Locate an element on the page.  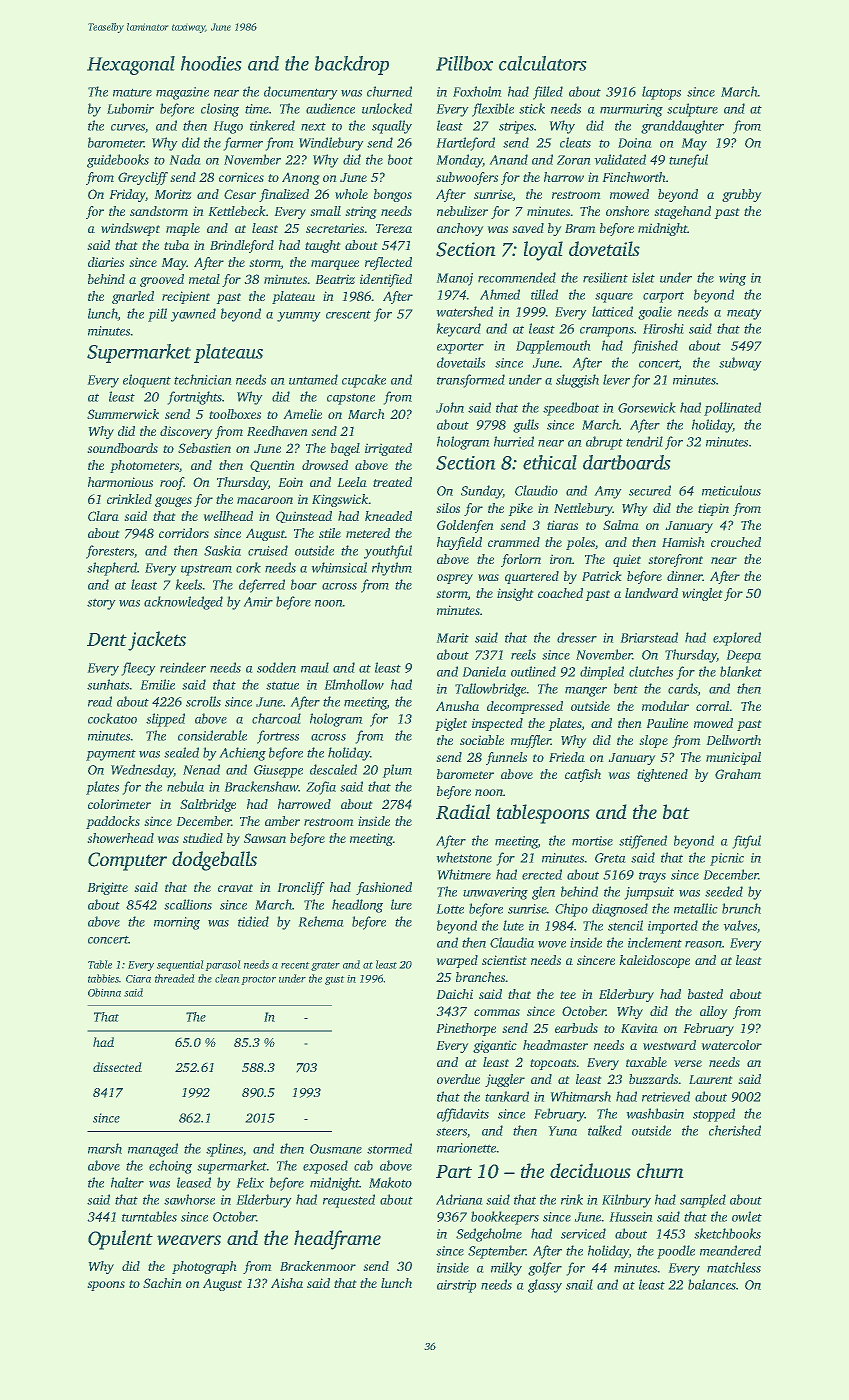
cravat is located at coordinates (235, 888).
